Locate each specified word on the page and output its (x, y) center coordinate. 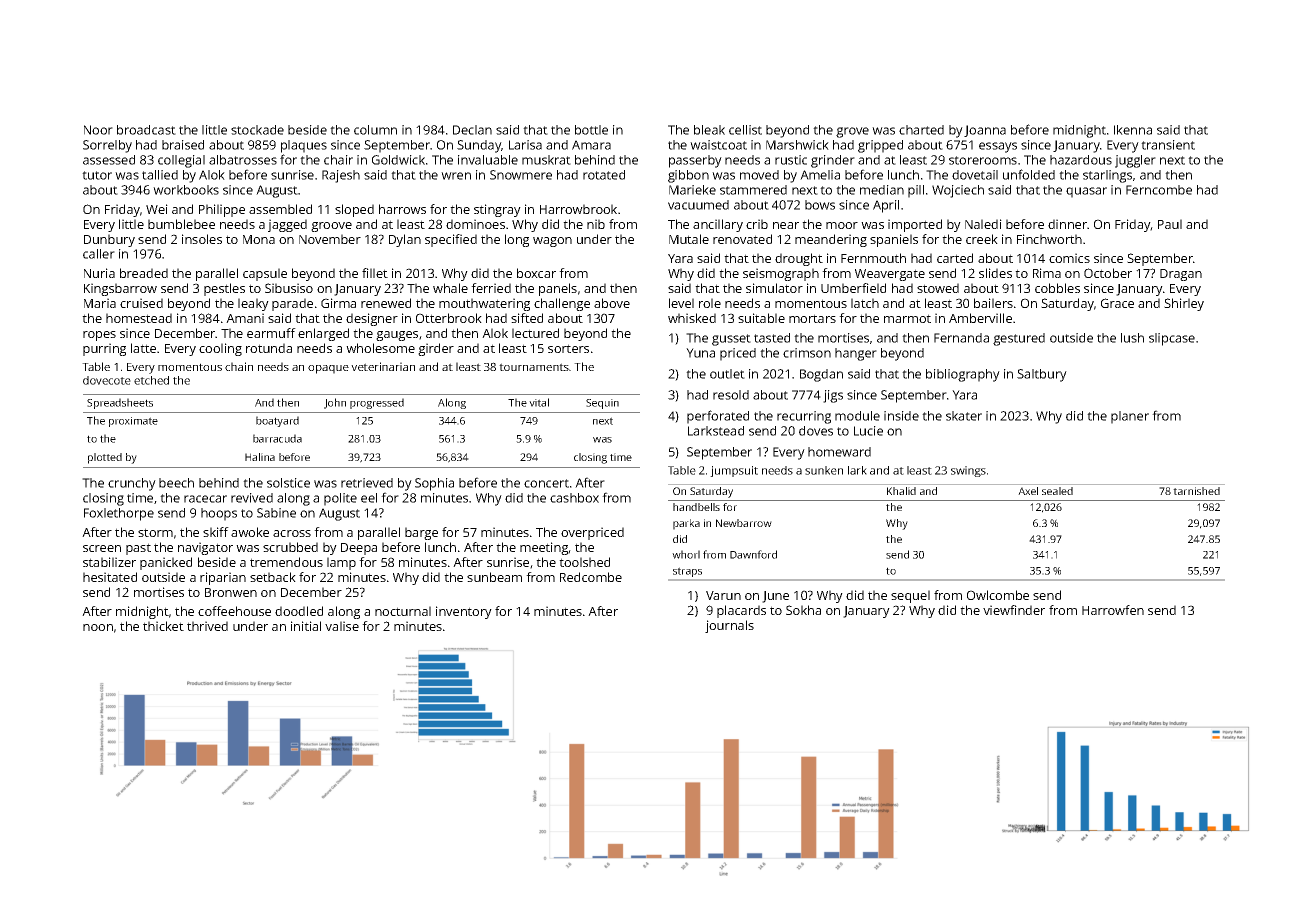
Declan (472, 130)
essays (998, 147)
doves (816, 431)
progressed (377, 403)
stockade (257, 130)
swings (968, 471)
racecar (205, 499)
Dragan (1181, 275)
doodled (299, 611)
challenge (562, 304)
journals (729, 626)
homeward (839, 452)
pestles (224, 289)
